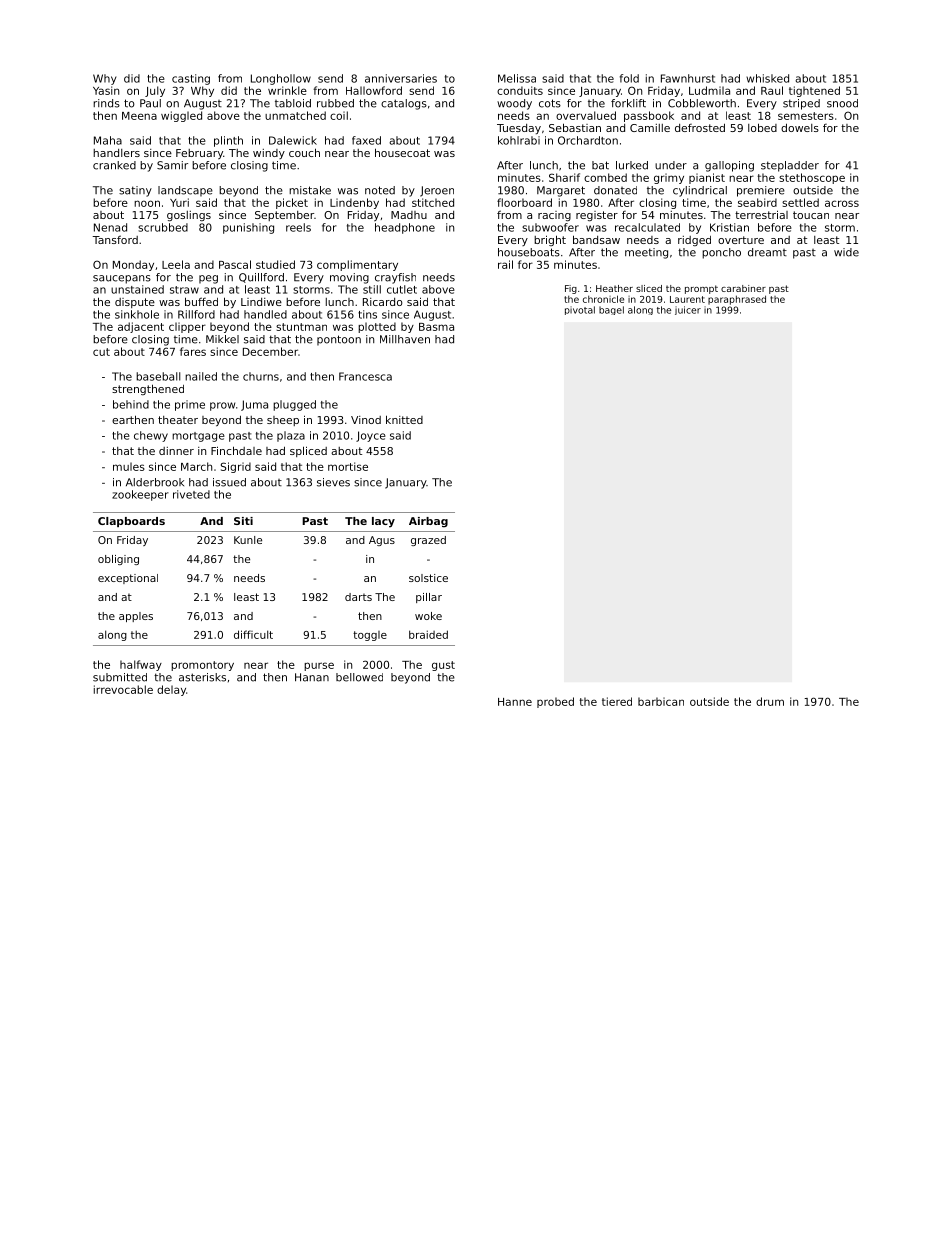 The height and width of the screenshot is (1233, 952). What do you see at coordinates (308, 451) in the screenshot?
I see `spliced` at bounding box center [308, 451].
